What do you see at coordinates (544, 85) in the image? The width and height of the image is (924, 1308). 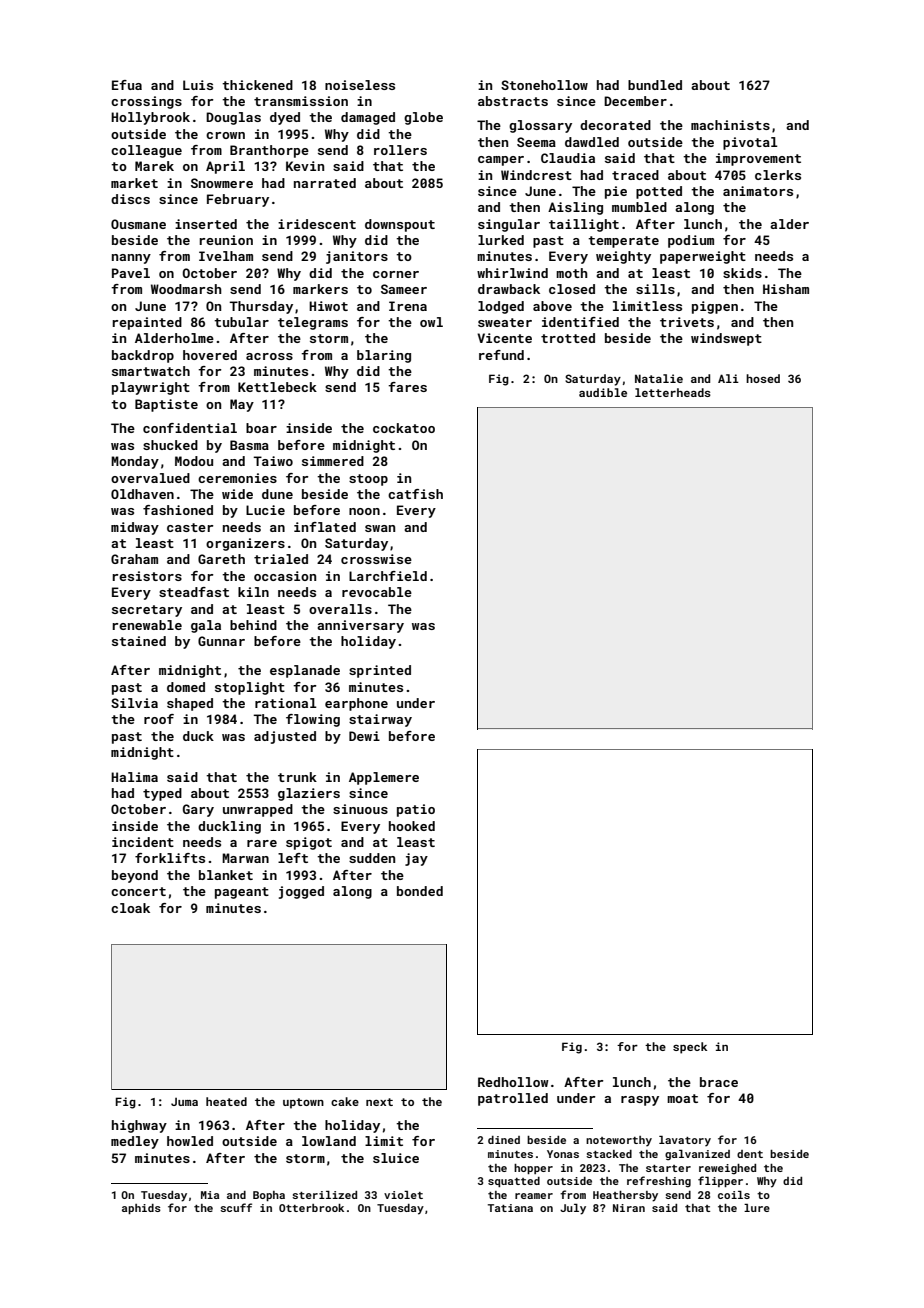 I see `Stonehollow` at bounding box center [544, 85].
